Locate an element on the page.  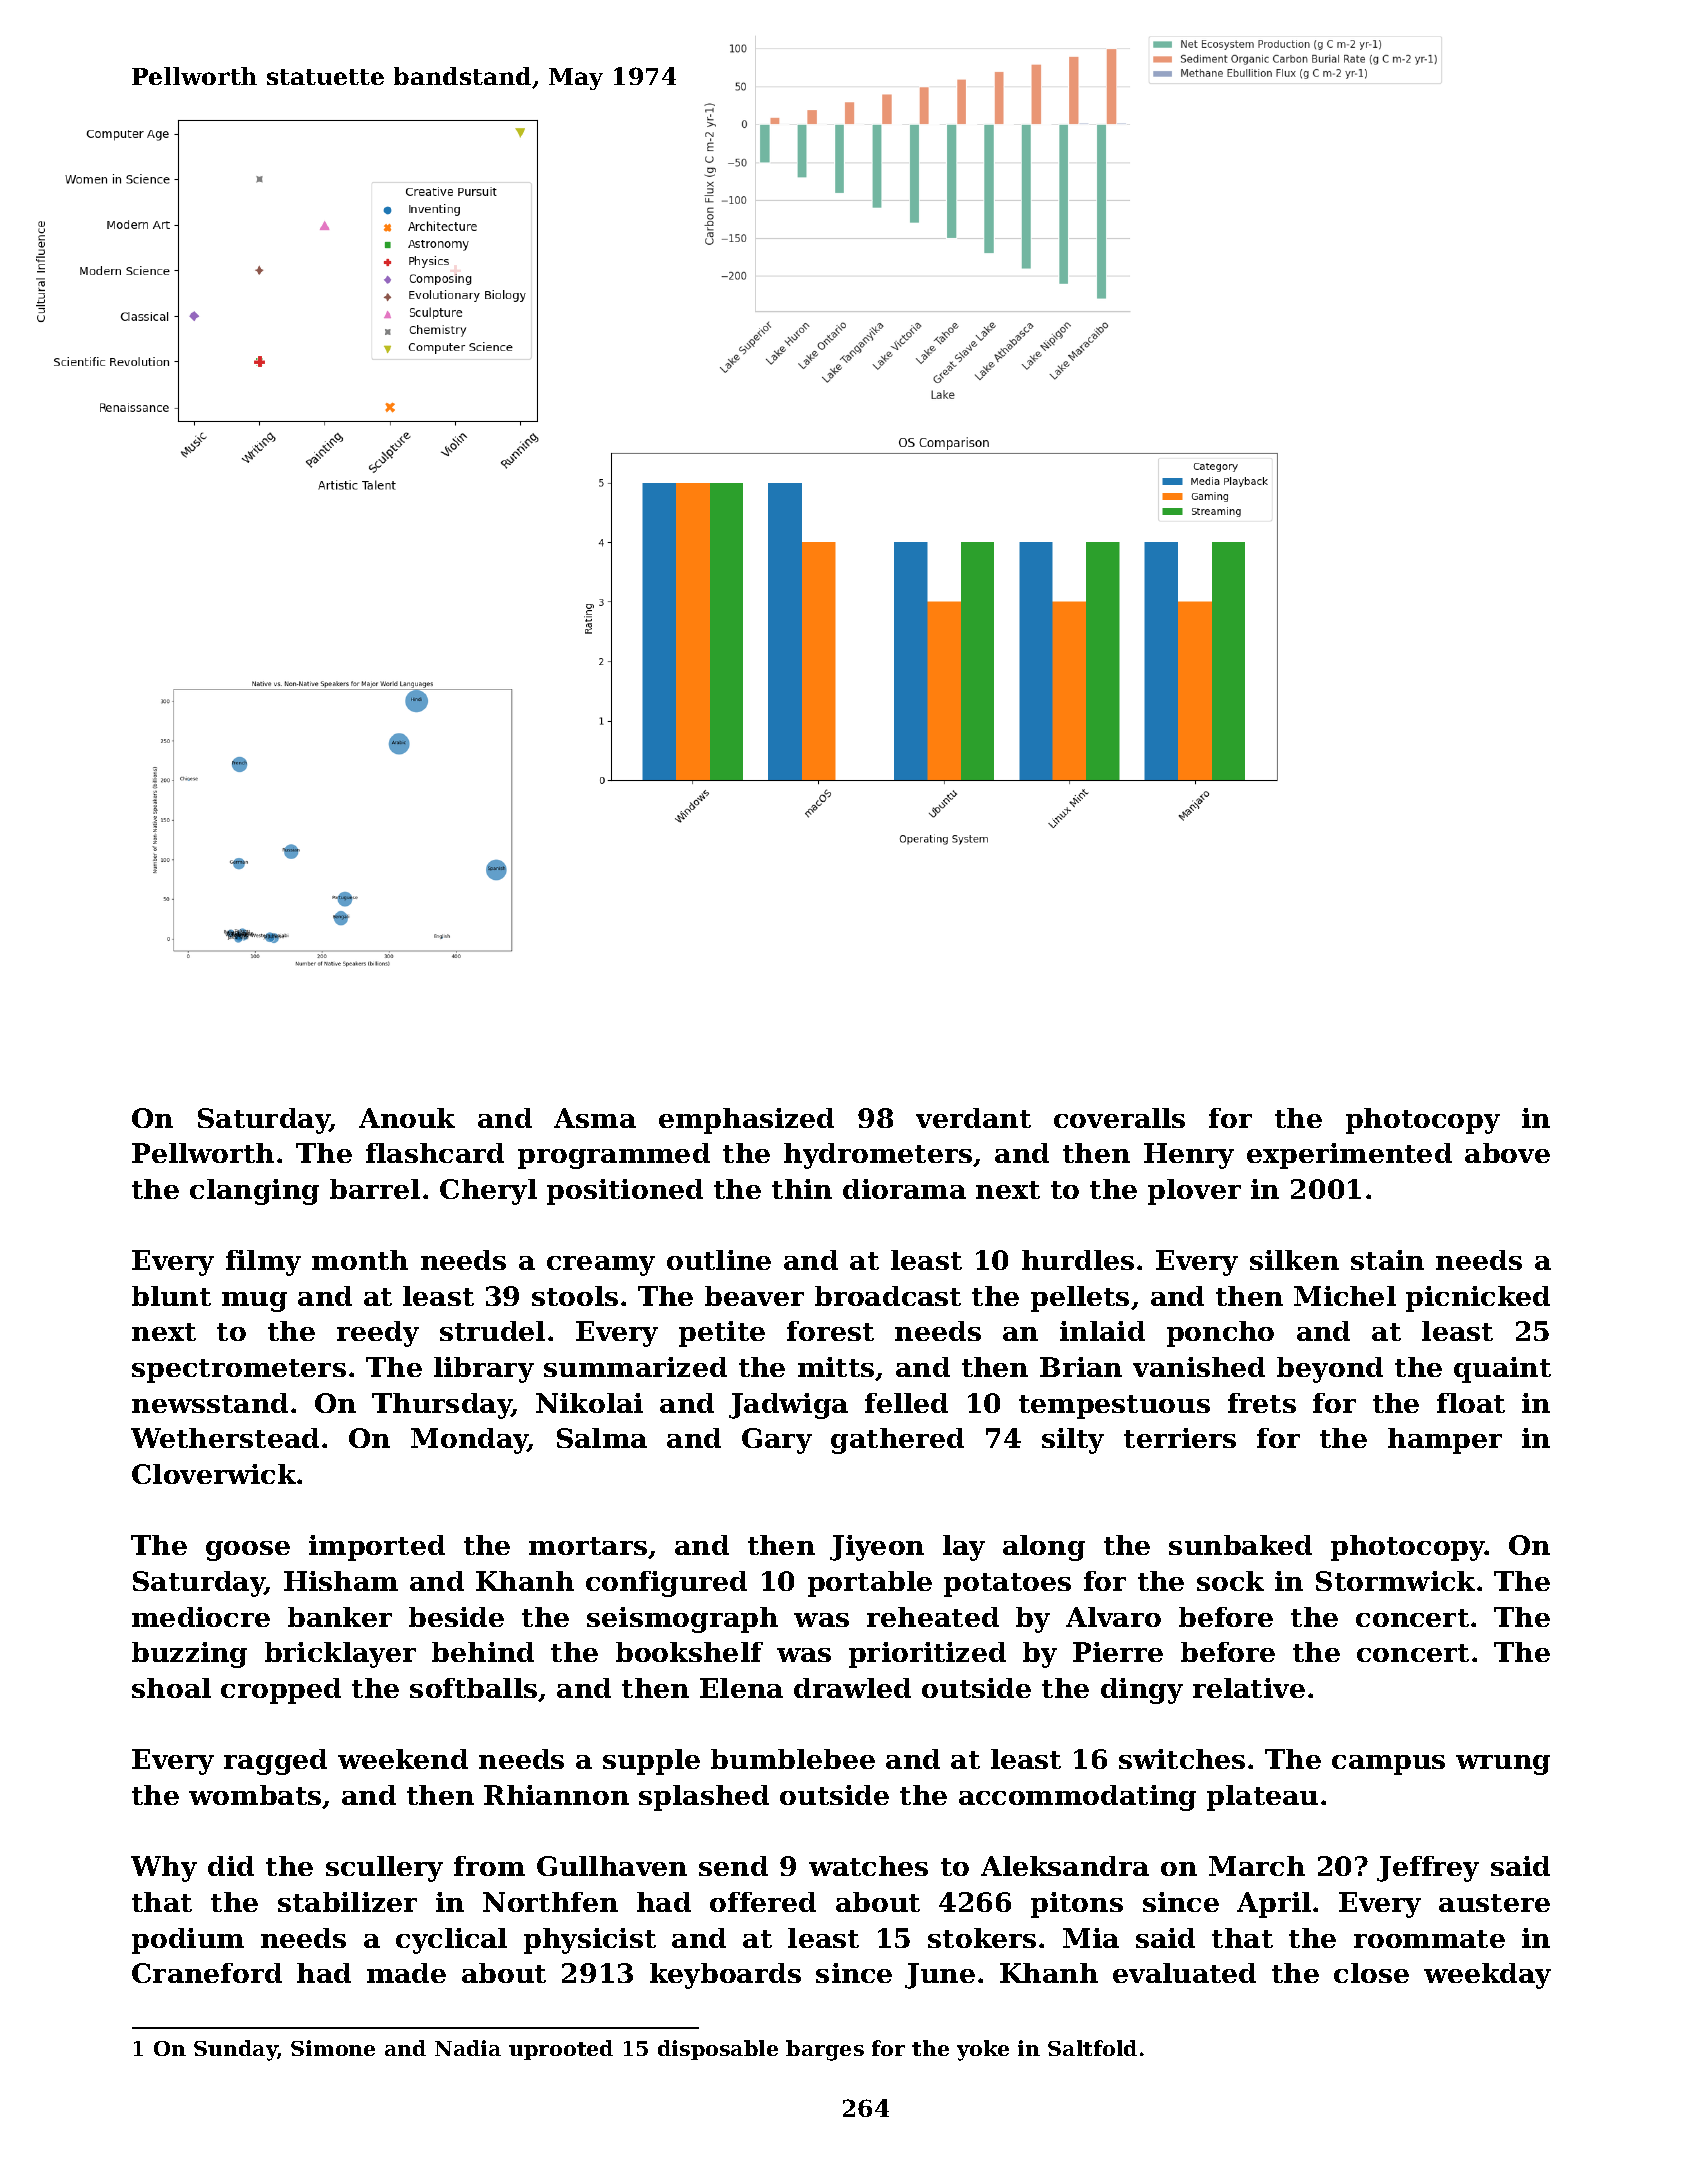
coveralls is located at coordinates (1119, 1118).
